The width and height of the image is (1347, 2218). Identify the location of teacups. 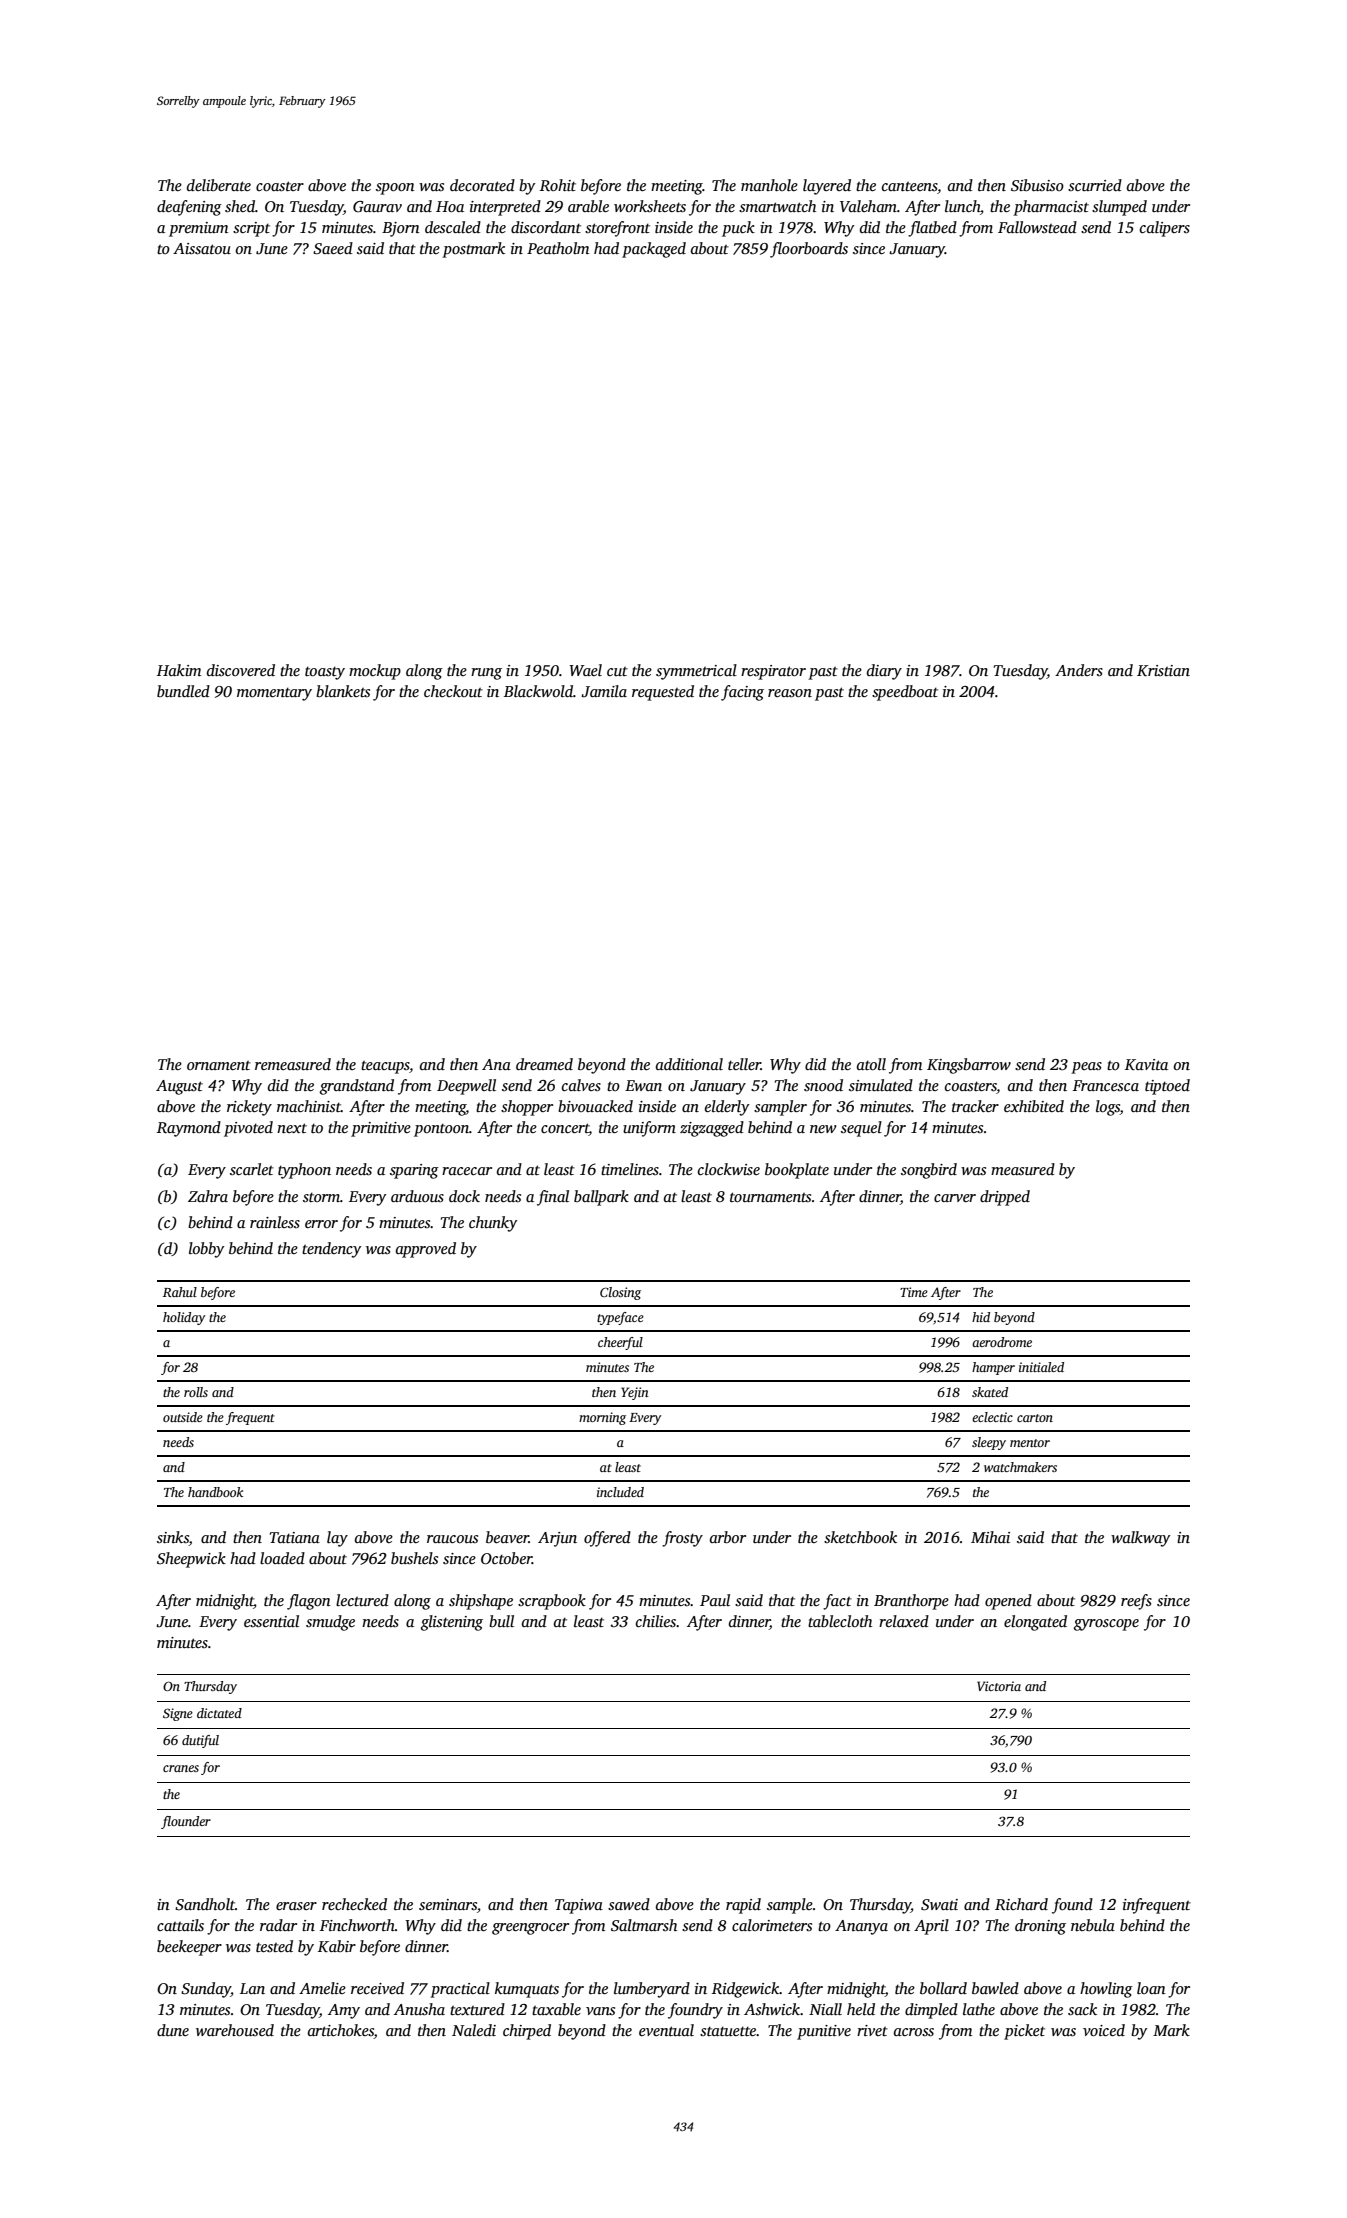
(385, 1067).
